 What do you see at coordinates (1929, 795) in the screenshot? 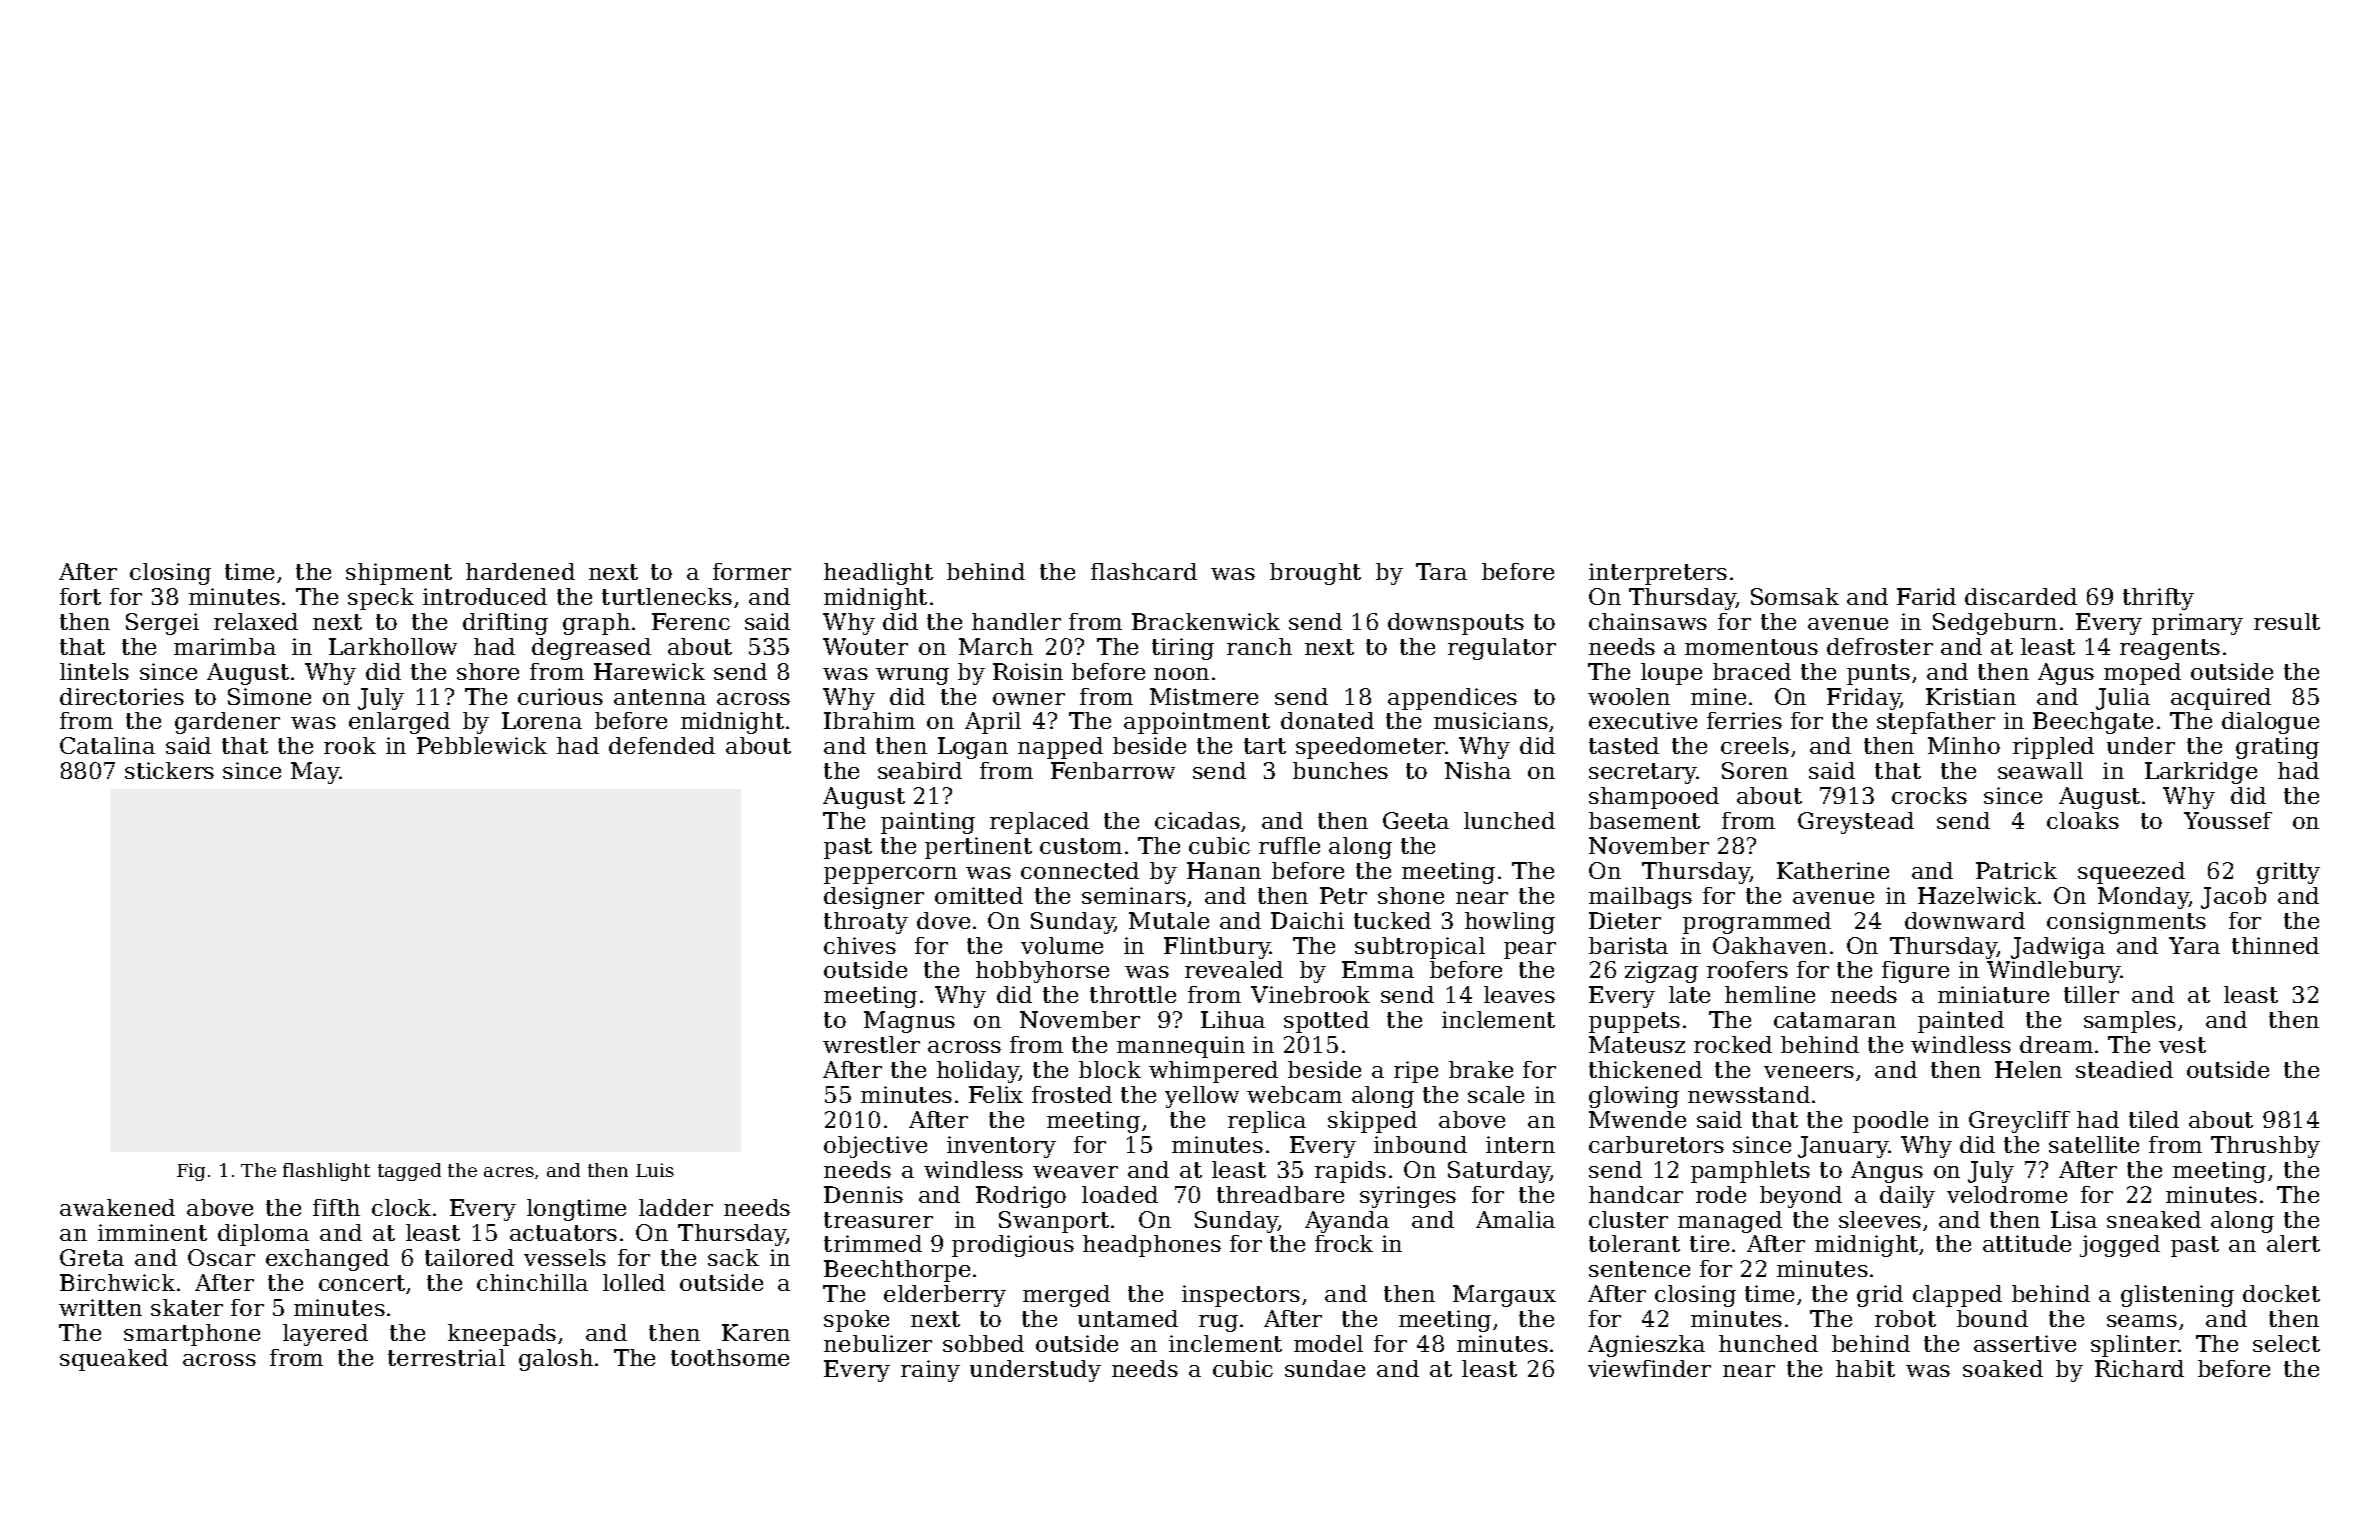
I see `crocks` at bounding box center [1929, 795].
